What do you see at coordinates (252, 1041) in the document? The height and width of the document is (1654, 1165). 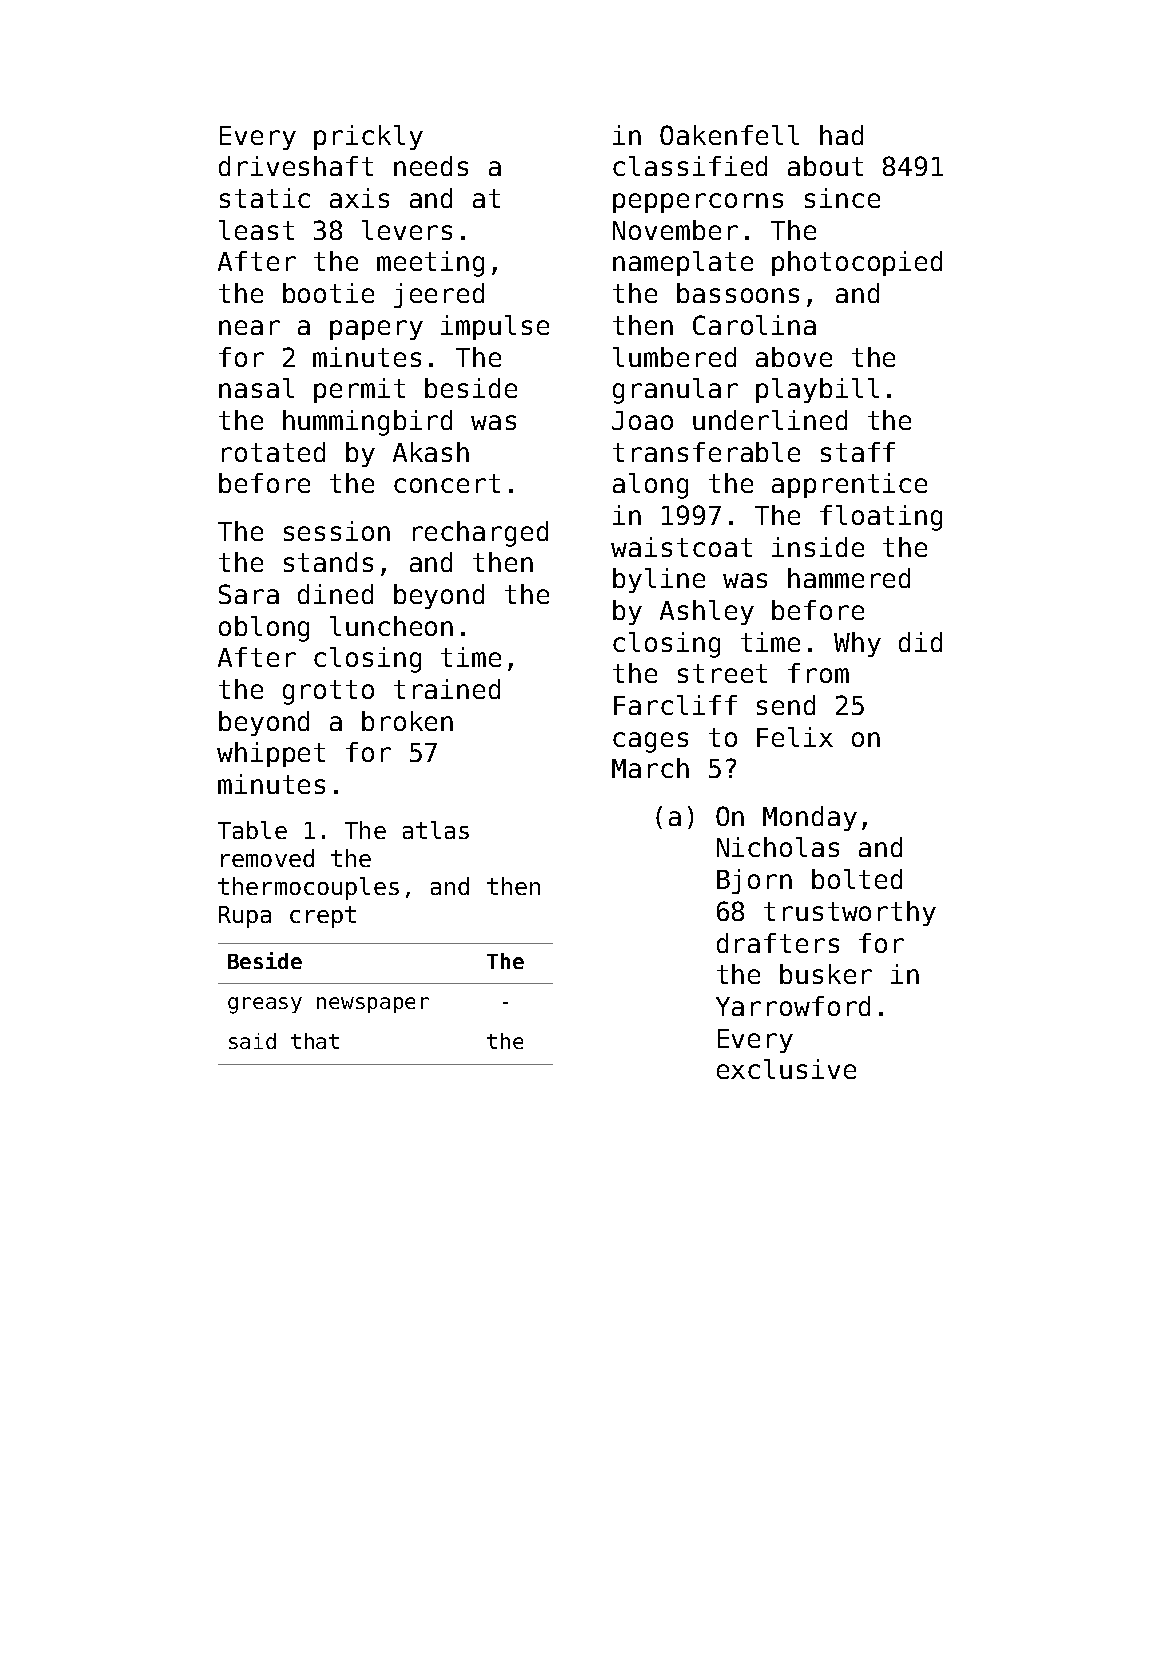 I see `said` at bounding box center [252, 1041].
